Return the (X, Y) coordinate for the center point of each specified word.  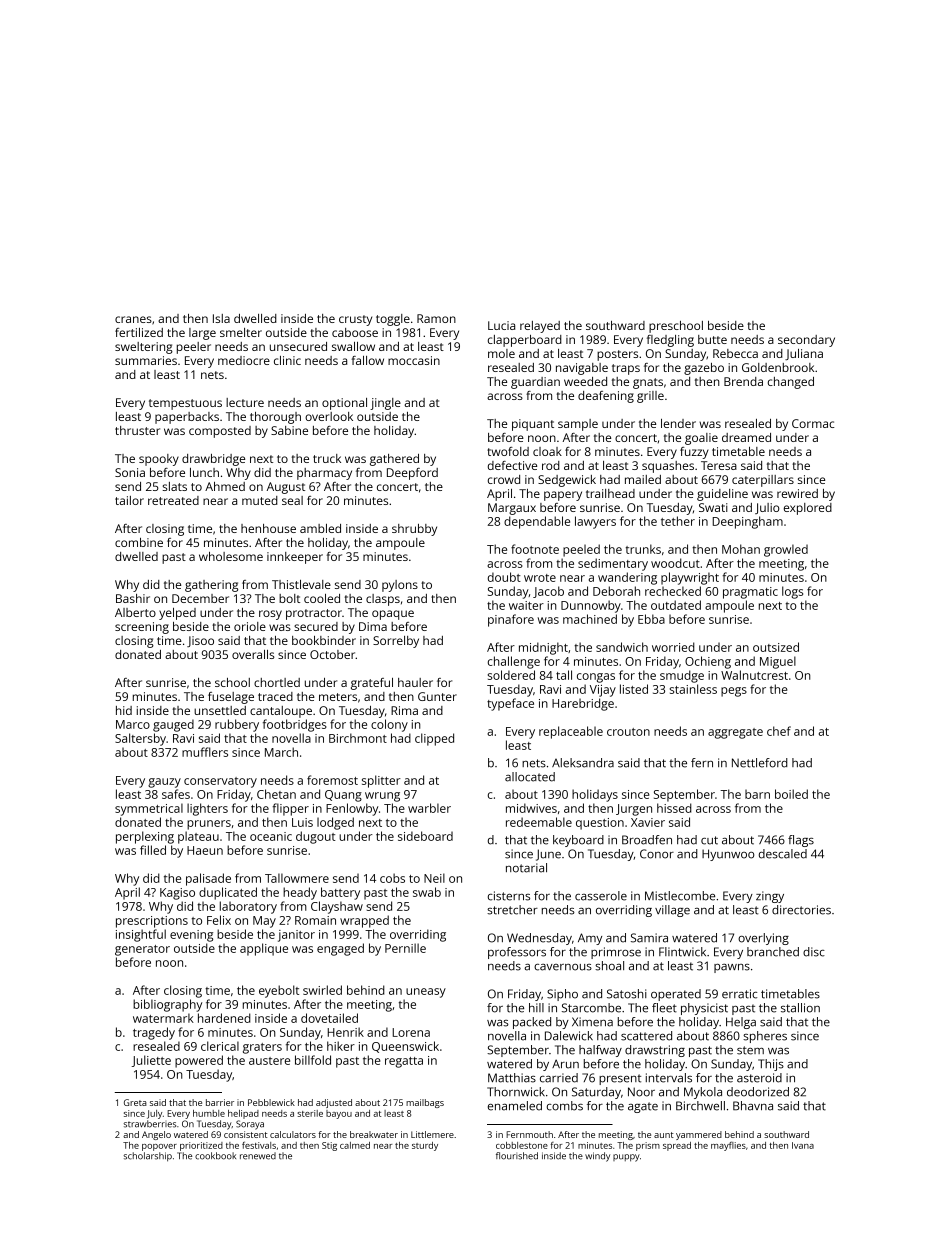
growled (786, 550)
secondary (806, 341)
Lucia (501, 325)
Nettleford (760, 763)
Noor (641, 1092)
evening (191, 936)
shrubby (414, 530)
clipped (434, 739)
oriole (250, 626)
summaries (146, 360)
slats (175, 486)
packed (532, 1023)
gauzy (164, 783)
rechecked (673, 591)
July (154, 1114)
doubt (504, 577)
